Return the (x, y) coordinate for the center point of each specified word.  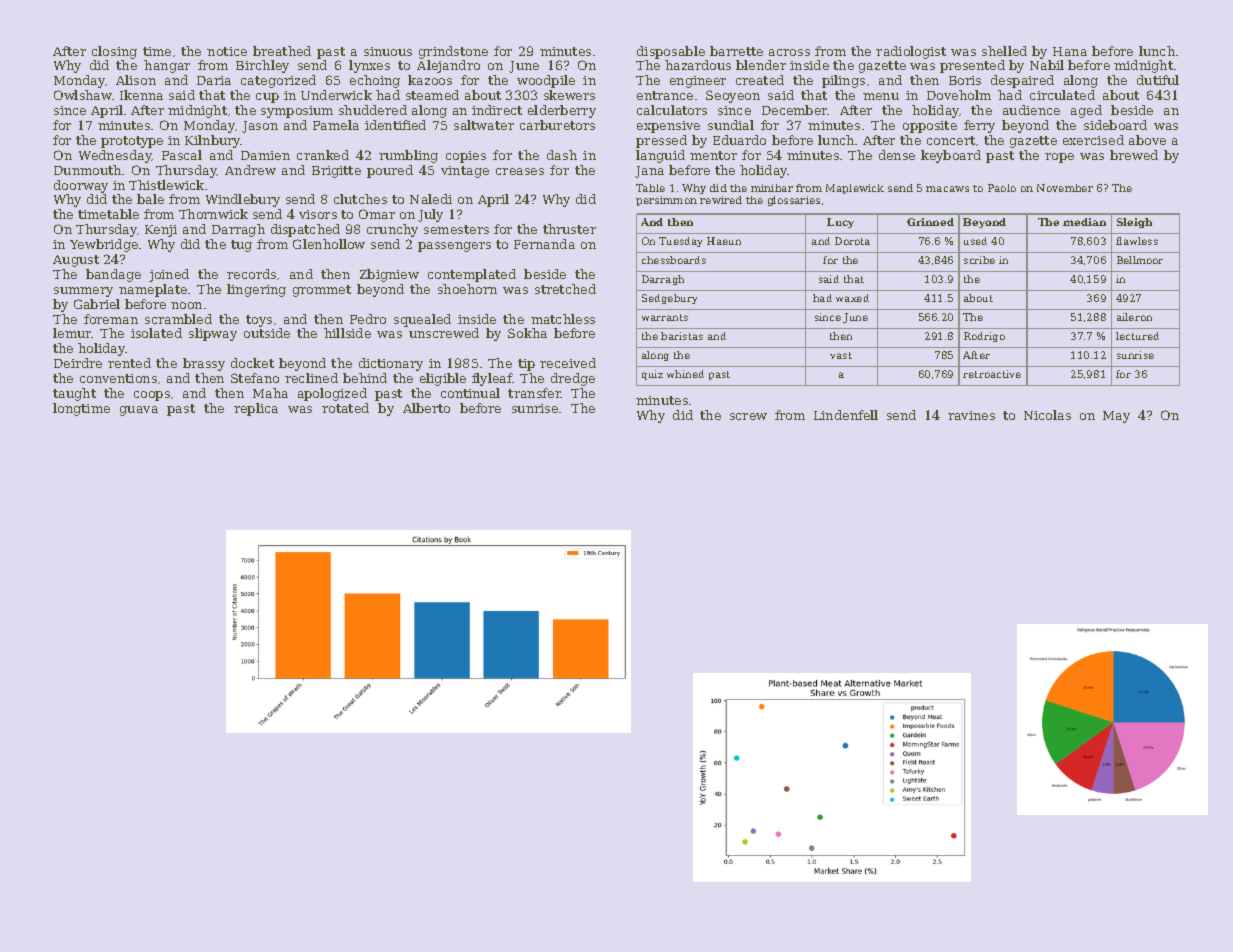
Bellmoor (1140, 260)
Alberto (426, 408)
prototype (132, 142)
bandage (113, 275)
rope (1059, 158)
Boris (965, 80)
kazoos (430, 80)
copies (466, 157)
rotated (345, 408)
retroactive (992, 374)
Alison (136, 80)
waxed (852, 298)
